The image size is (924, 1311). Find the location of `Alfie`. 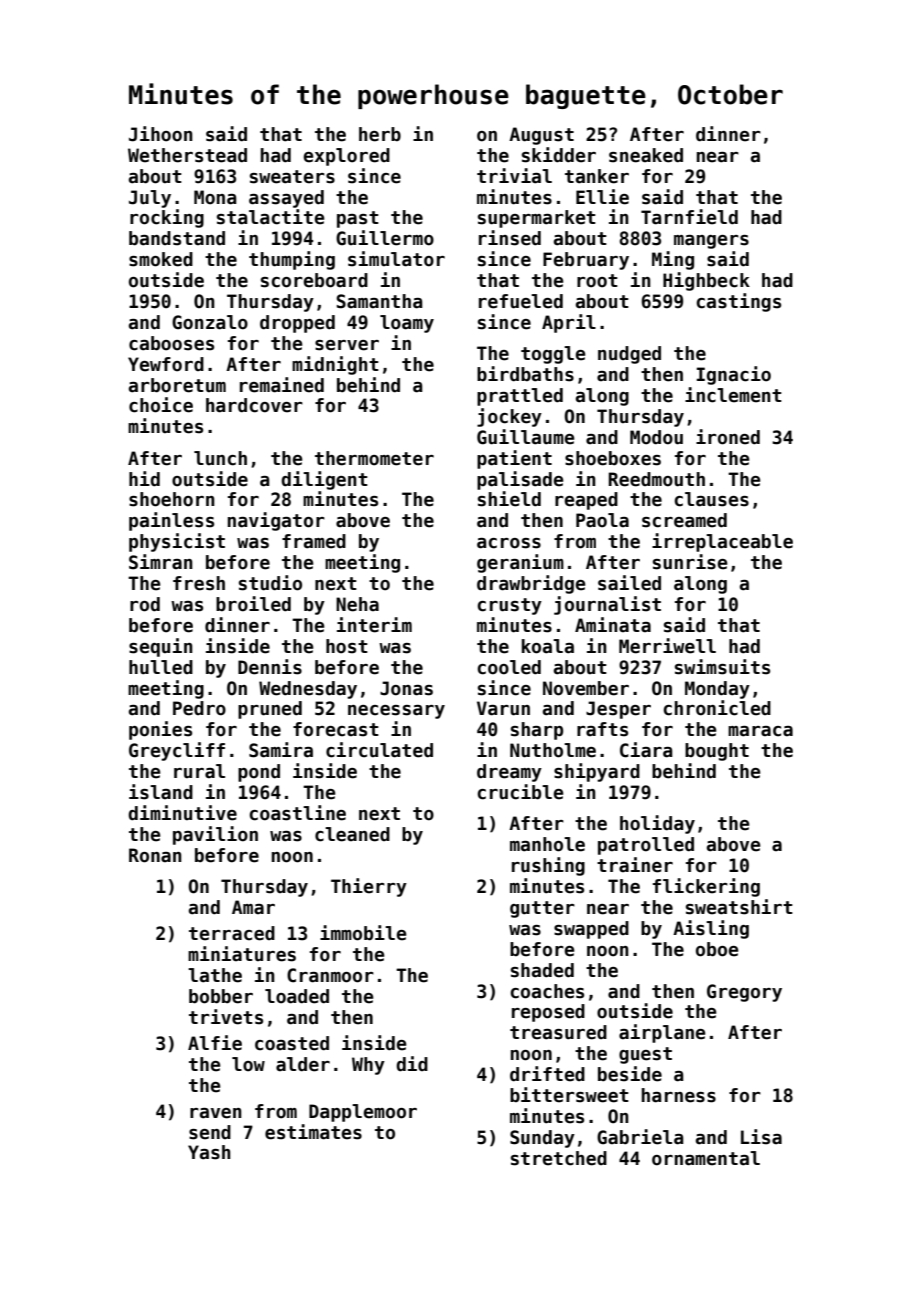

Alfie is located at coordinates (215, 1043).
